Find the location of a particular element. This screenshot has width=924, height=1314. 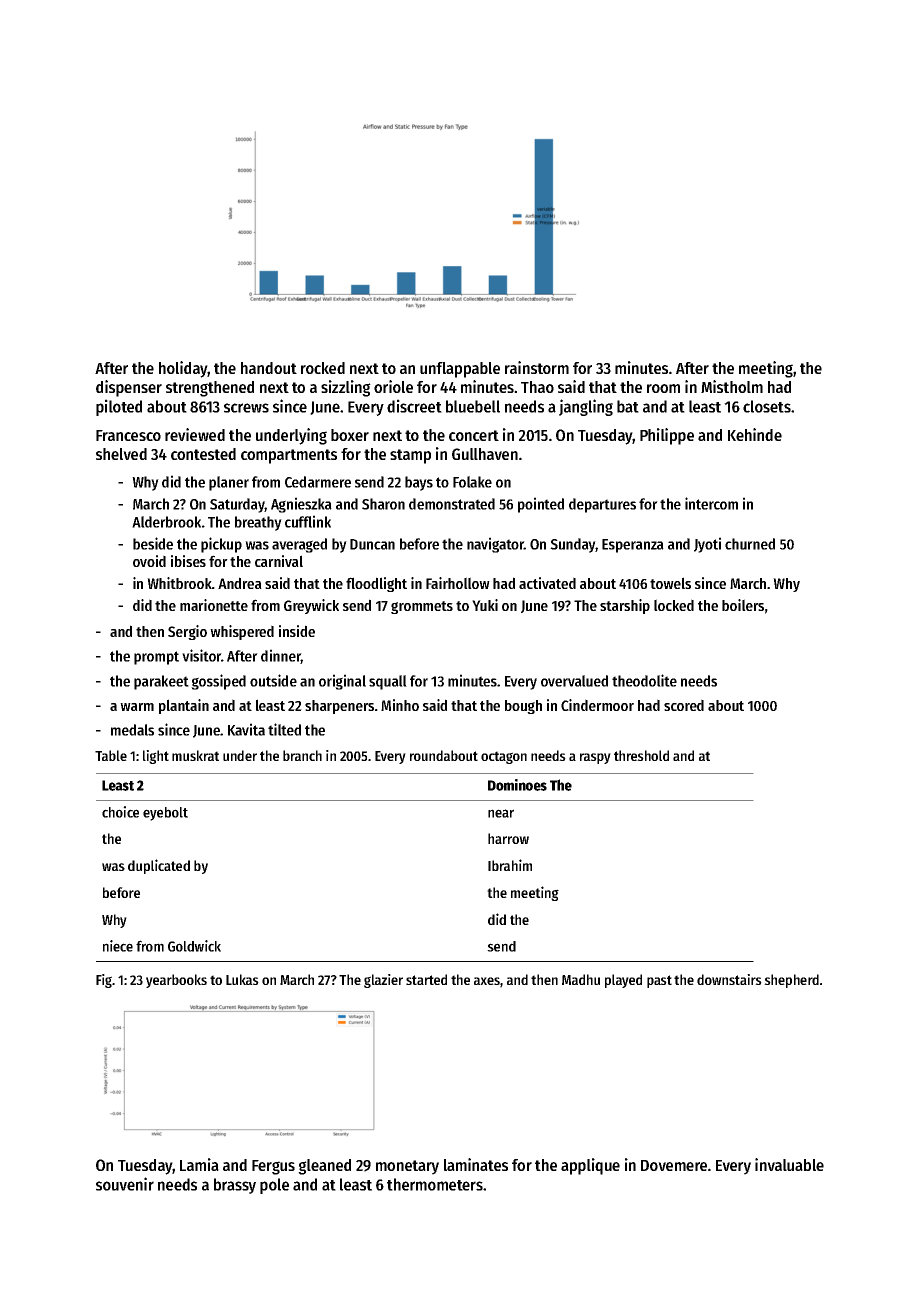

tilted is located at coordinates (284, 729).
